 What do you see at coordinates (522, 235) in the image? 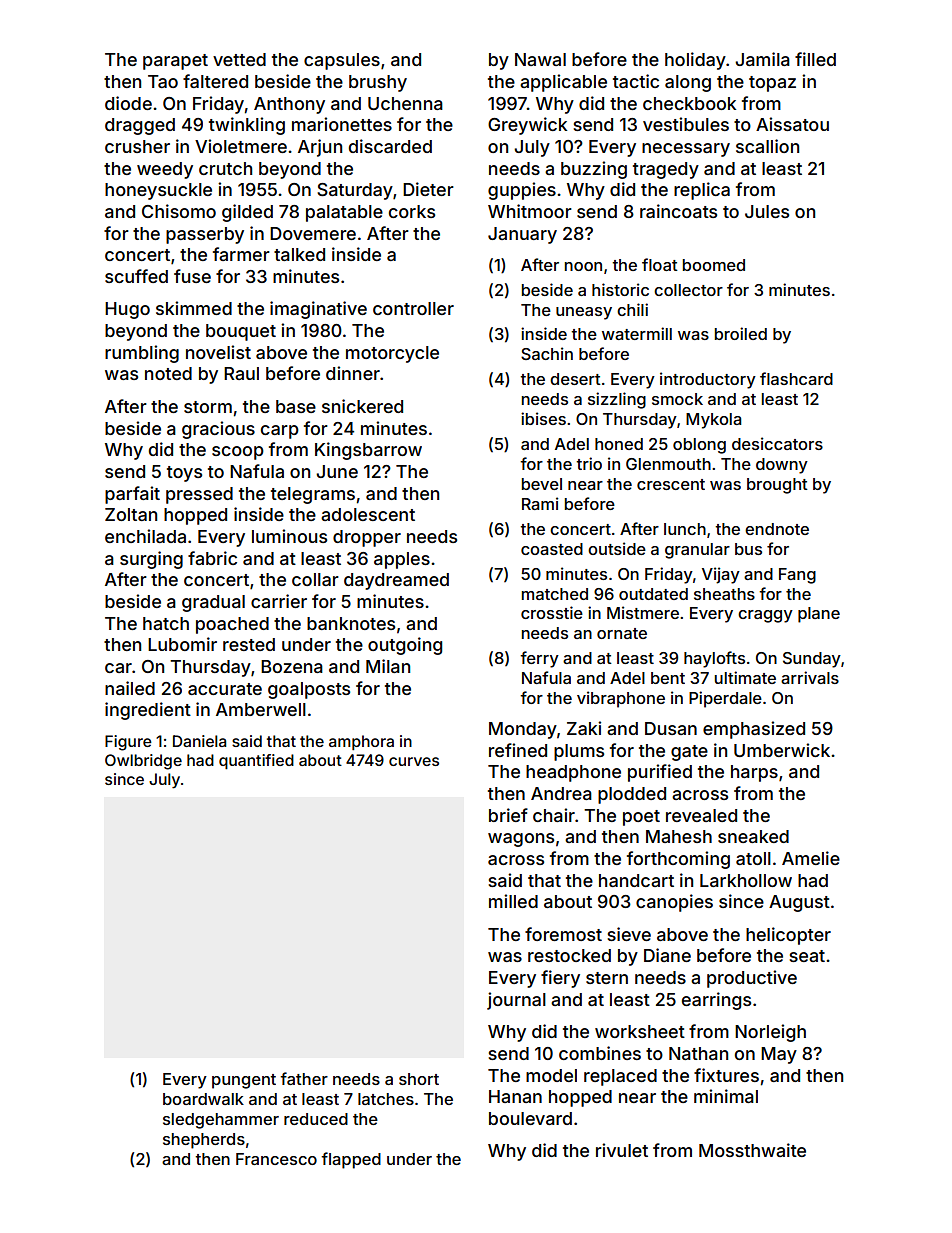
I see `January` at bounding box center [522, 235].
